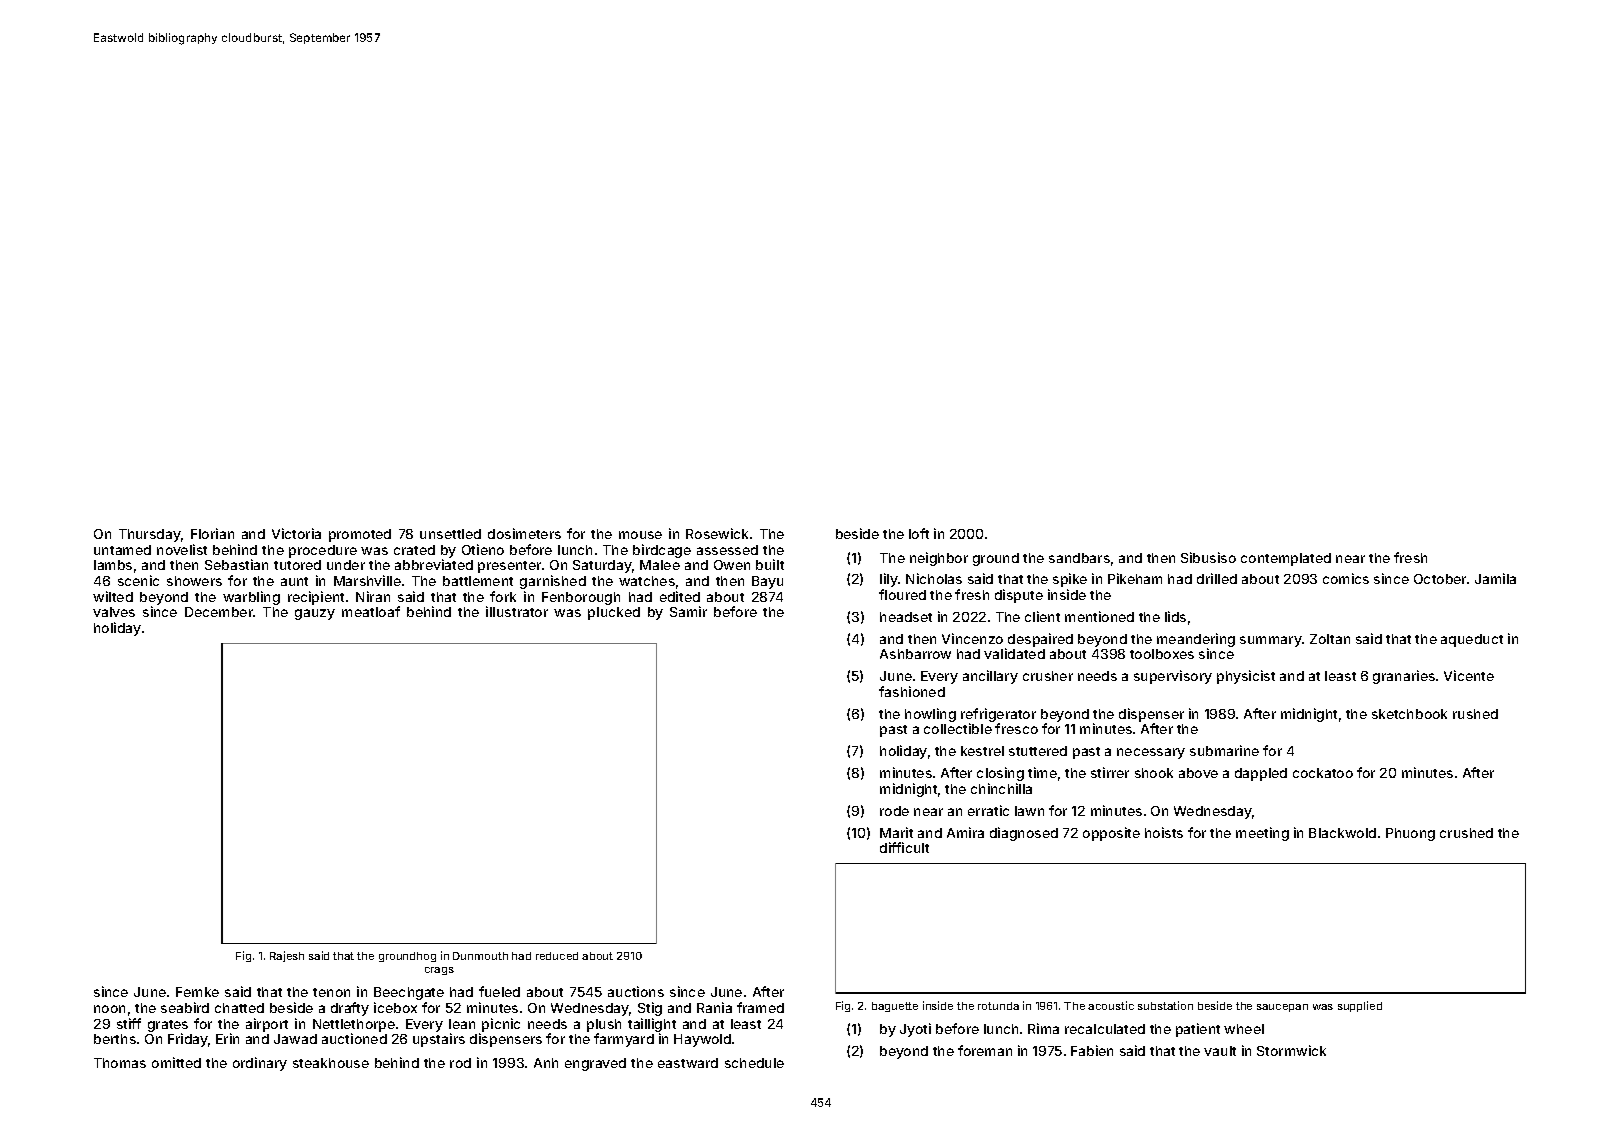 The height and width of the document is (1145, 1620). I want to click on aqueduct, so click(1472, 640).
